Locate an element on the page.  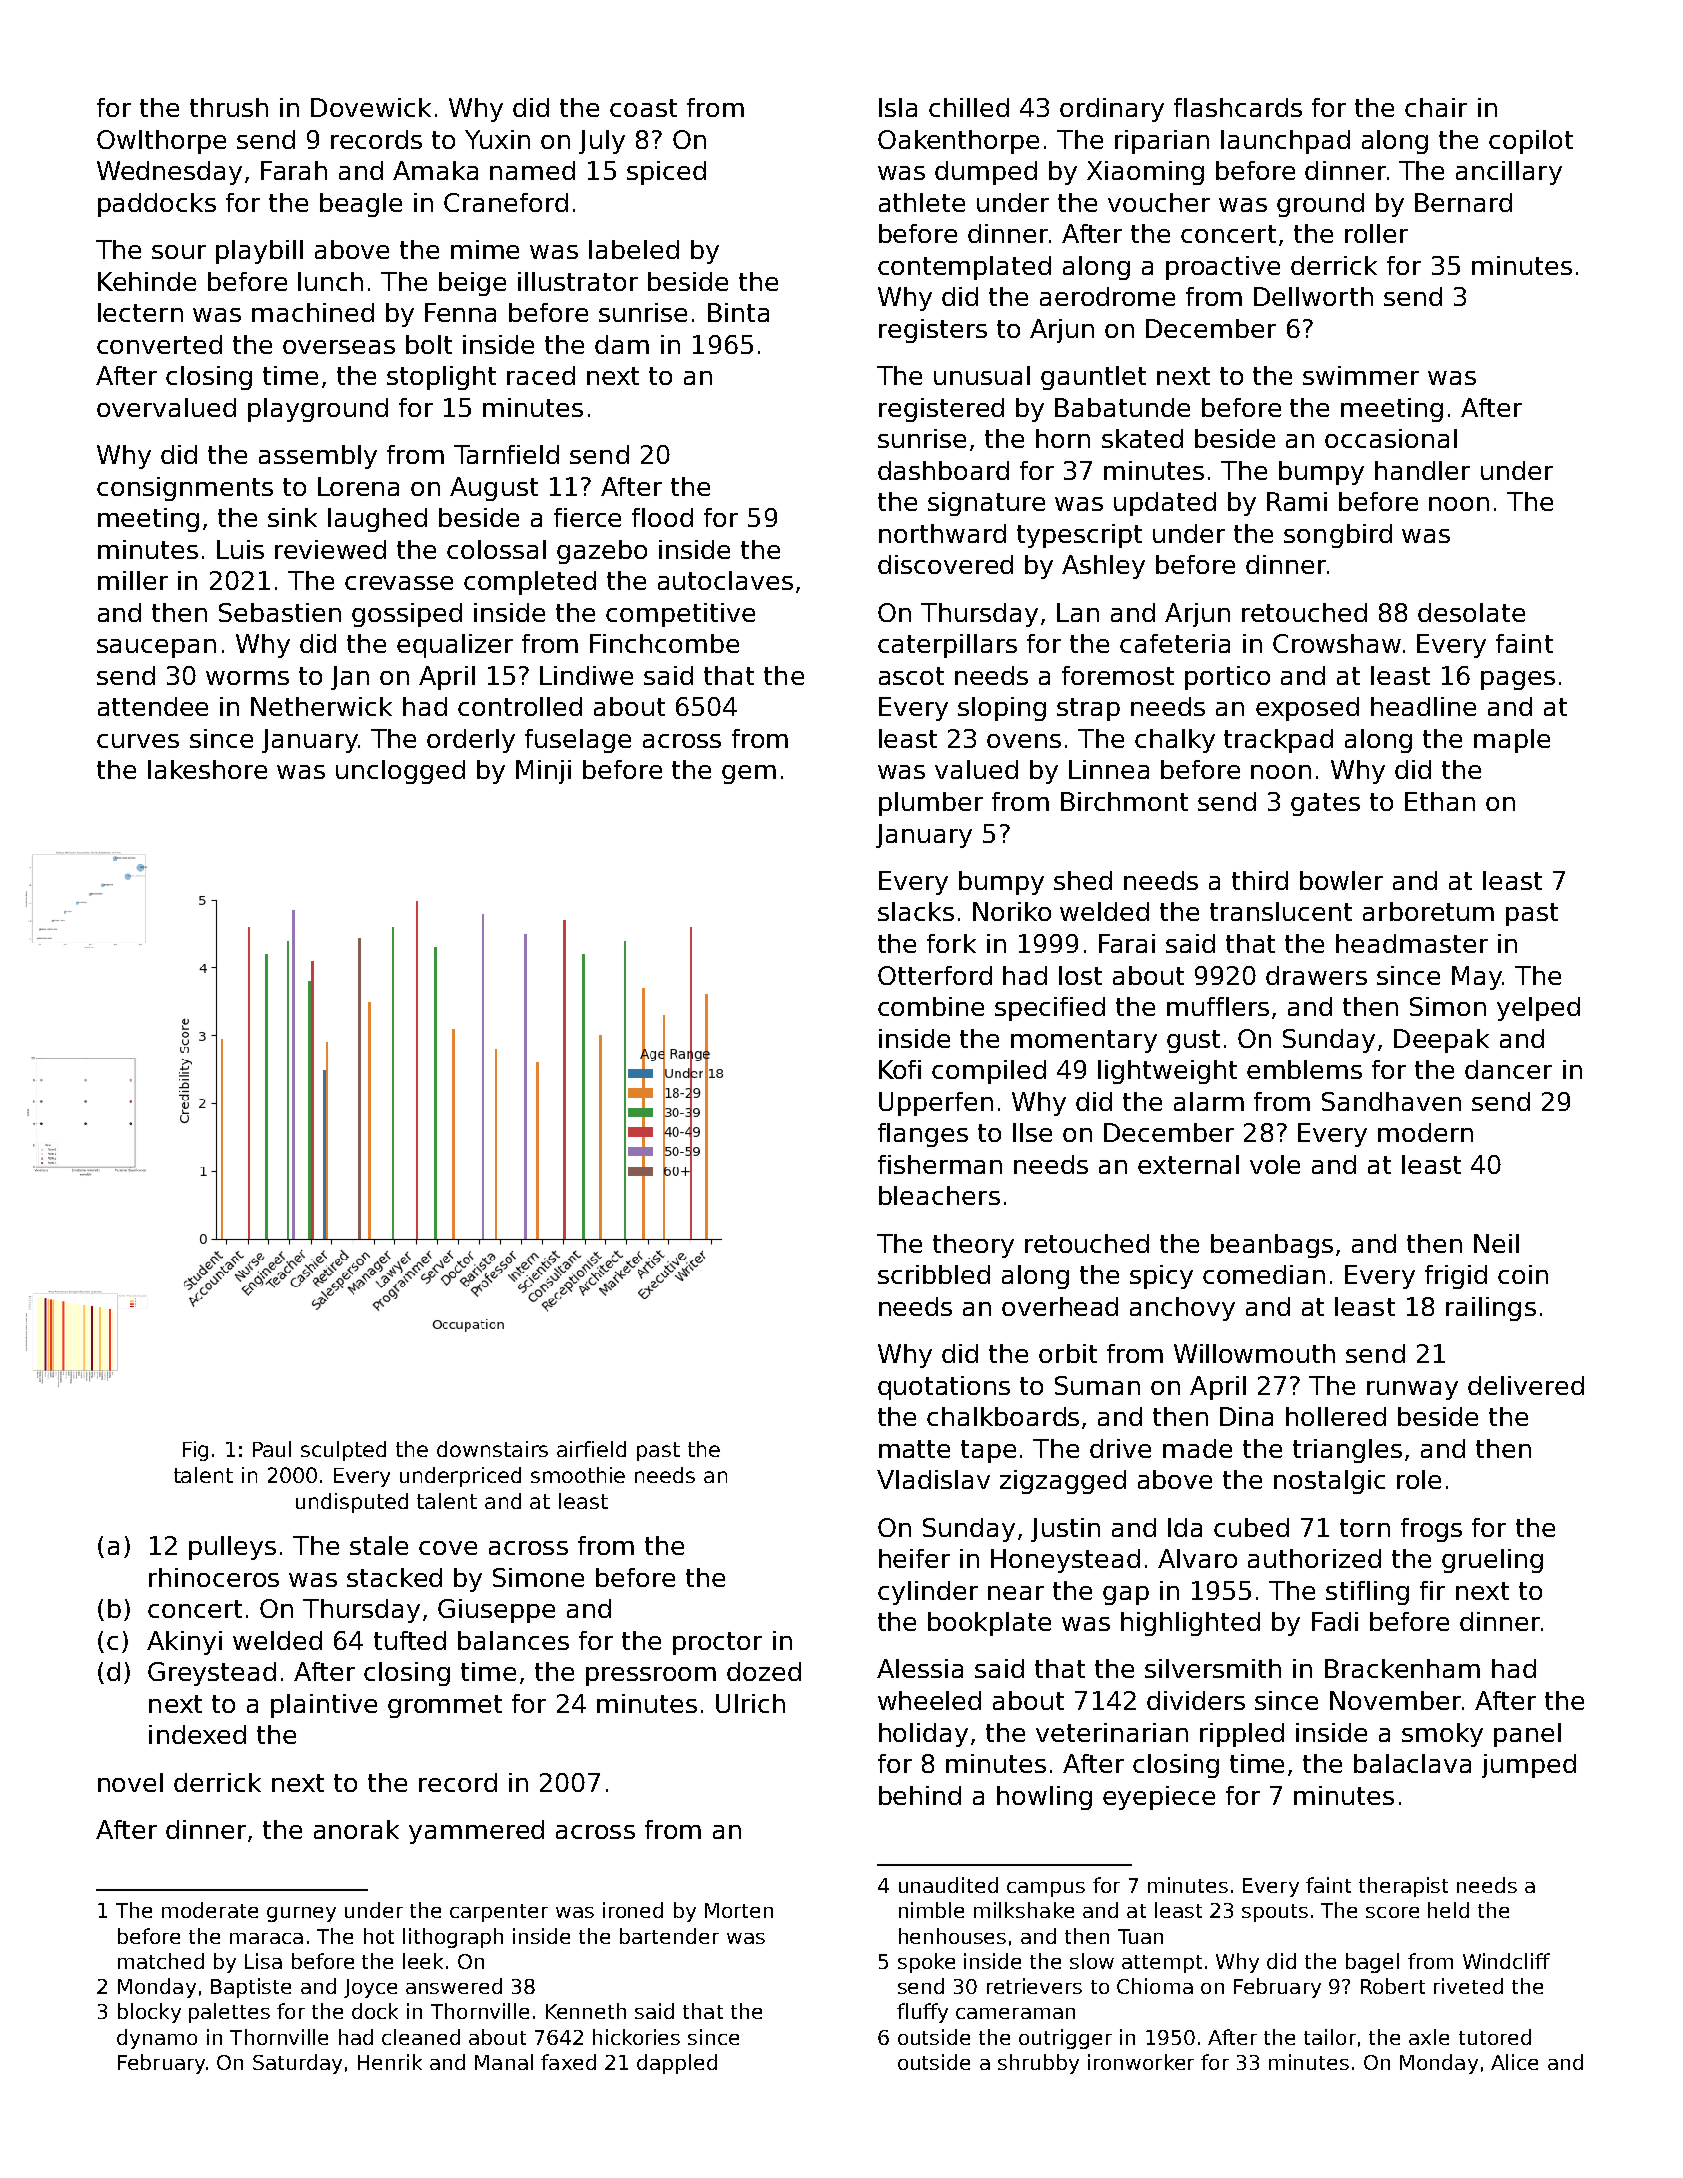
dappled is located at coordinates (677, 2064).
